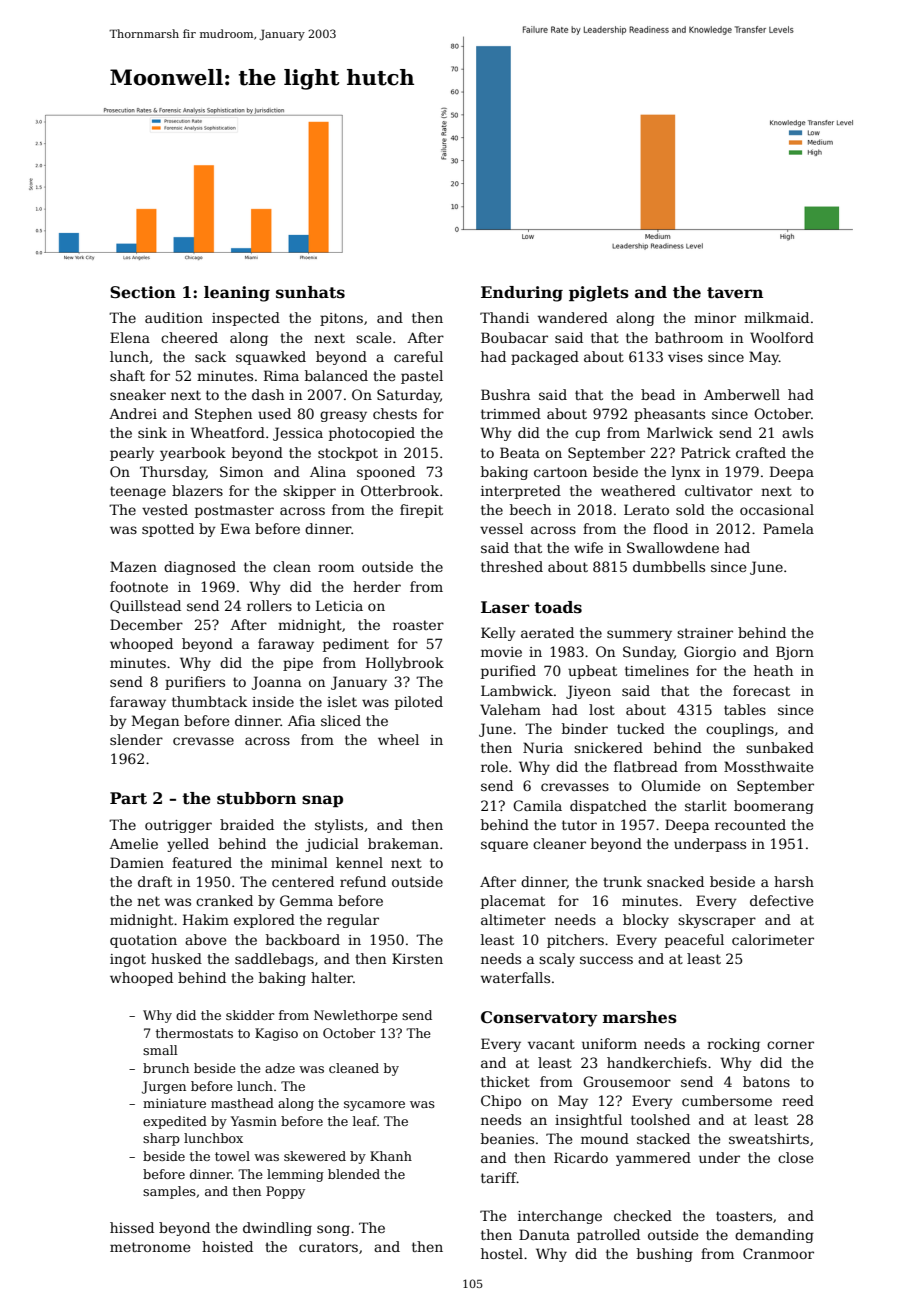 The image size is (924, 1308). I want to click on bushing, so click(665, 1255).
